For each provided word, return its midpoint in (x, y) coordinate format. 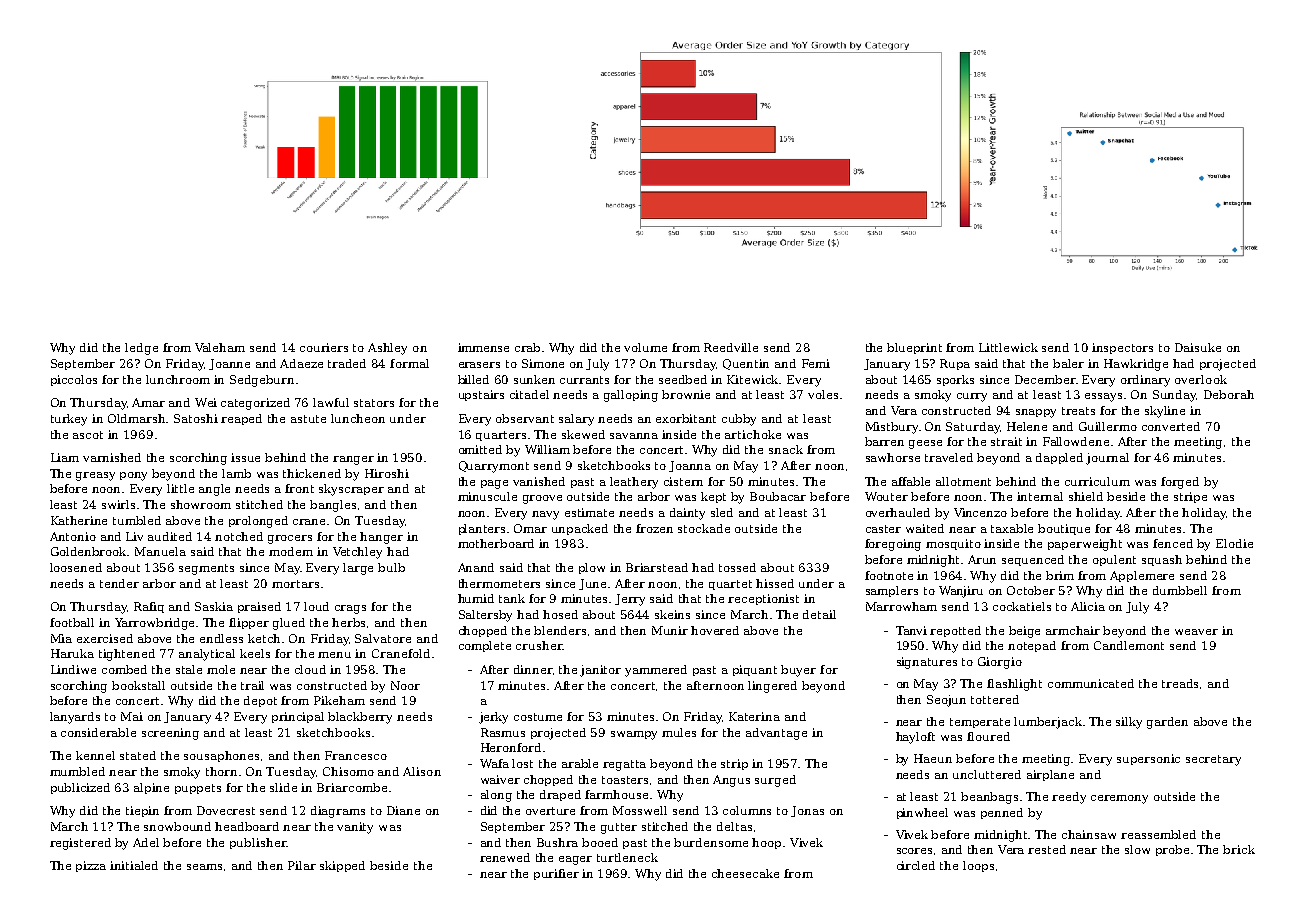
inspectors (1122, 348)
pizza (91, 866)
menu (334, 655)
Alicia (1088, 606)
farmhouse (616, 794)
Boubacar (778, 496)
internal (1040, 496)
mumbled (77, 771)
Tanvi (911, 630)
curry (972, 397)
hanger (381, 538)
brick (1239, 849)
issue (245, 457)
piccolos (74, 380)
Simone (543, 363)
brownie (686, 394)
